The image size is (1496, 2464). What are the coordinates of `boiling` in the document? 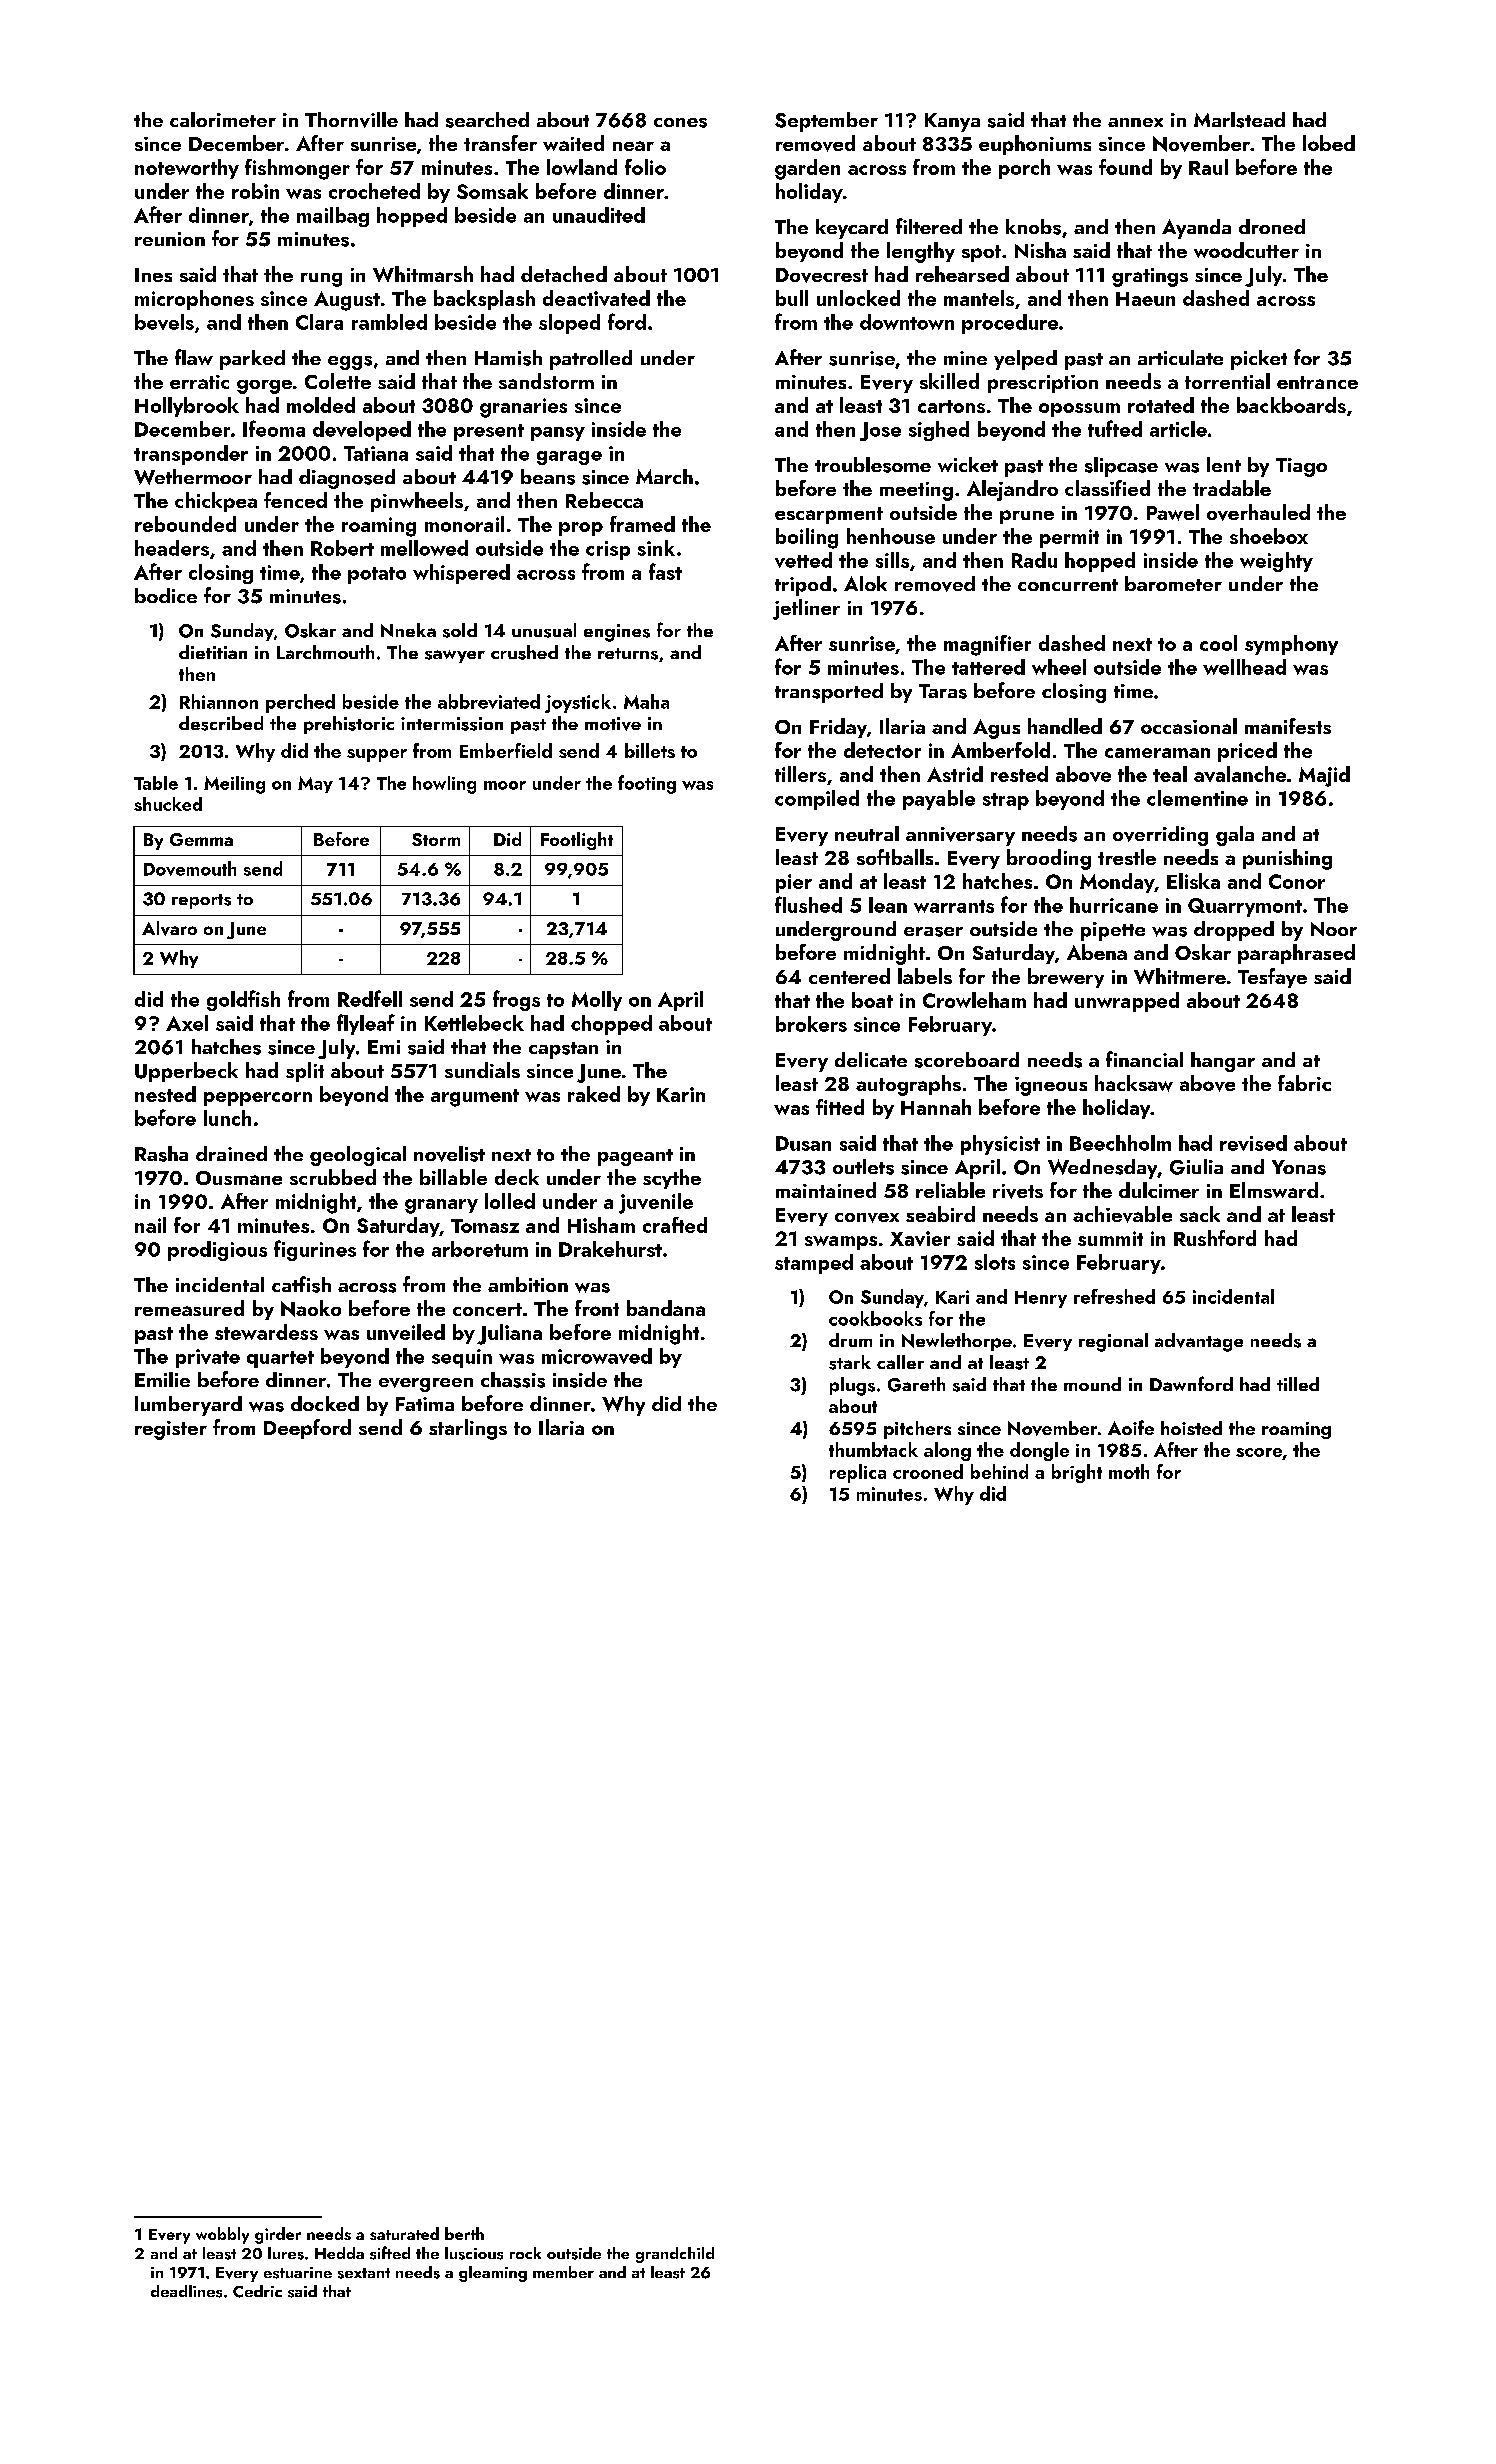 It's located at (807, 538).
